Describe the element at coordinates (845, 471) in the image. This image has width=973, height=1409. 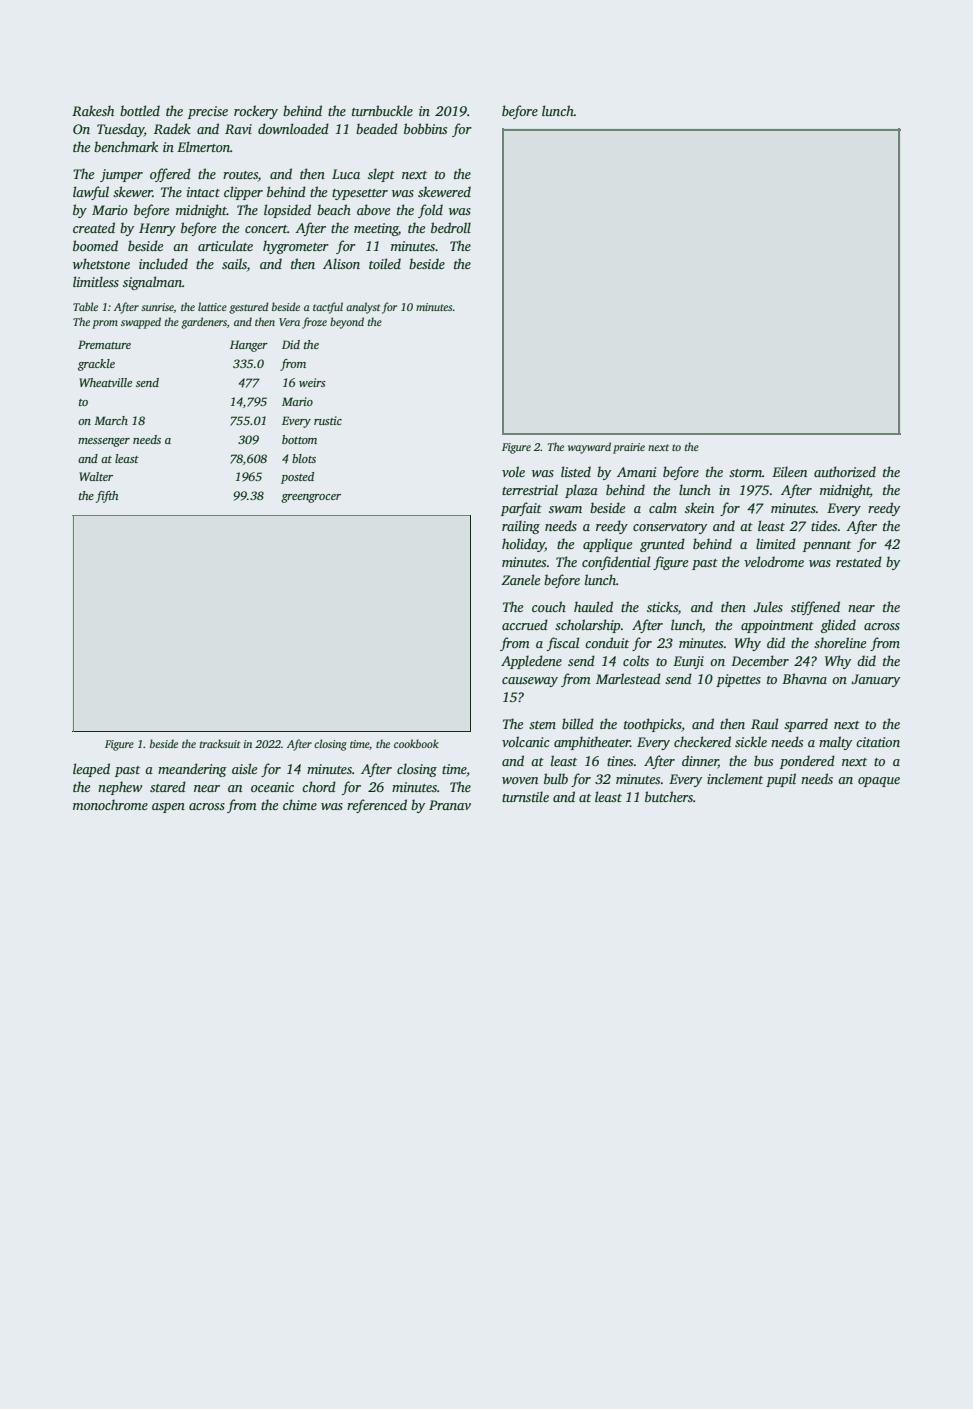
I see `authorized` at that location.
